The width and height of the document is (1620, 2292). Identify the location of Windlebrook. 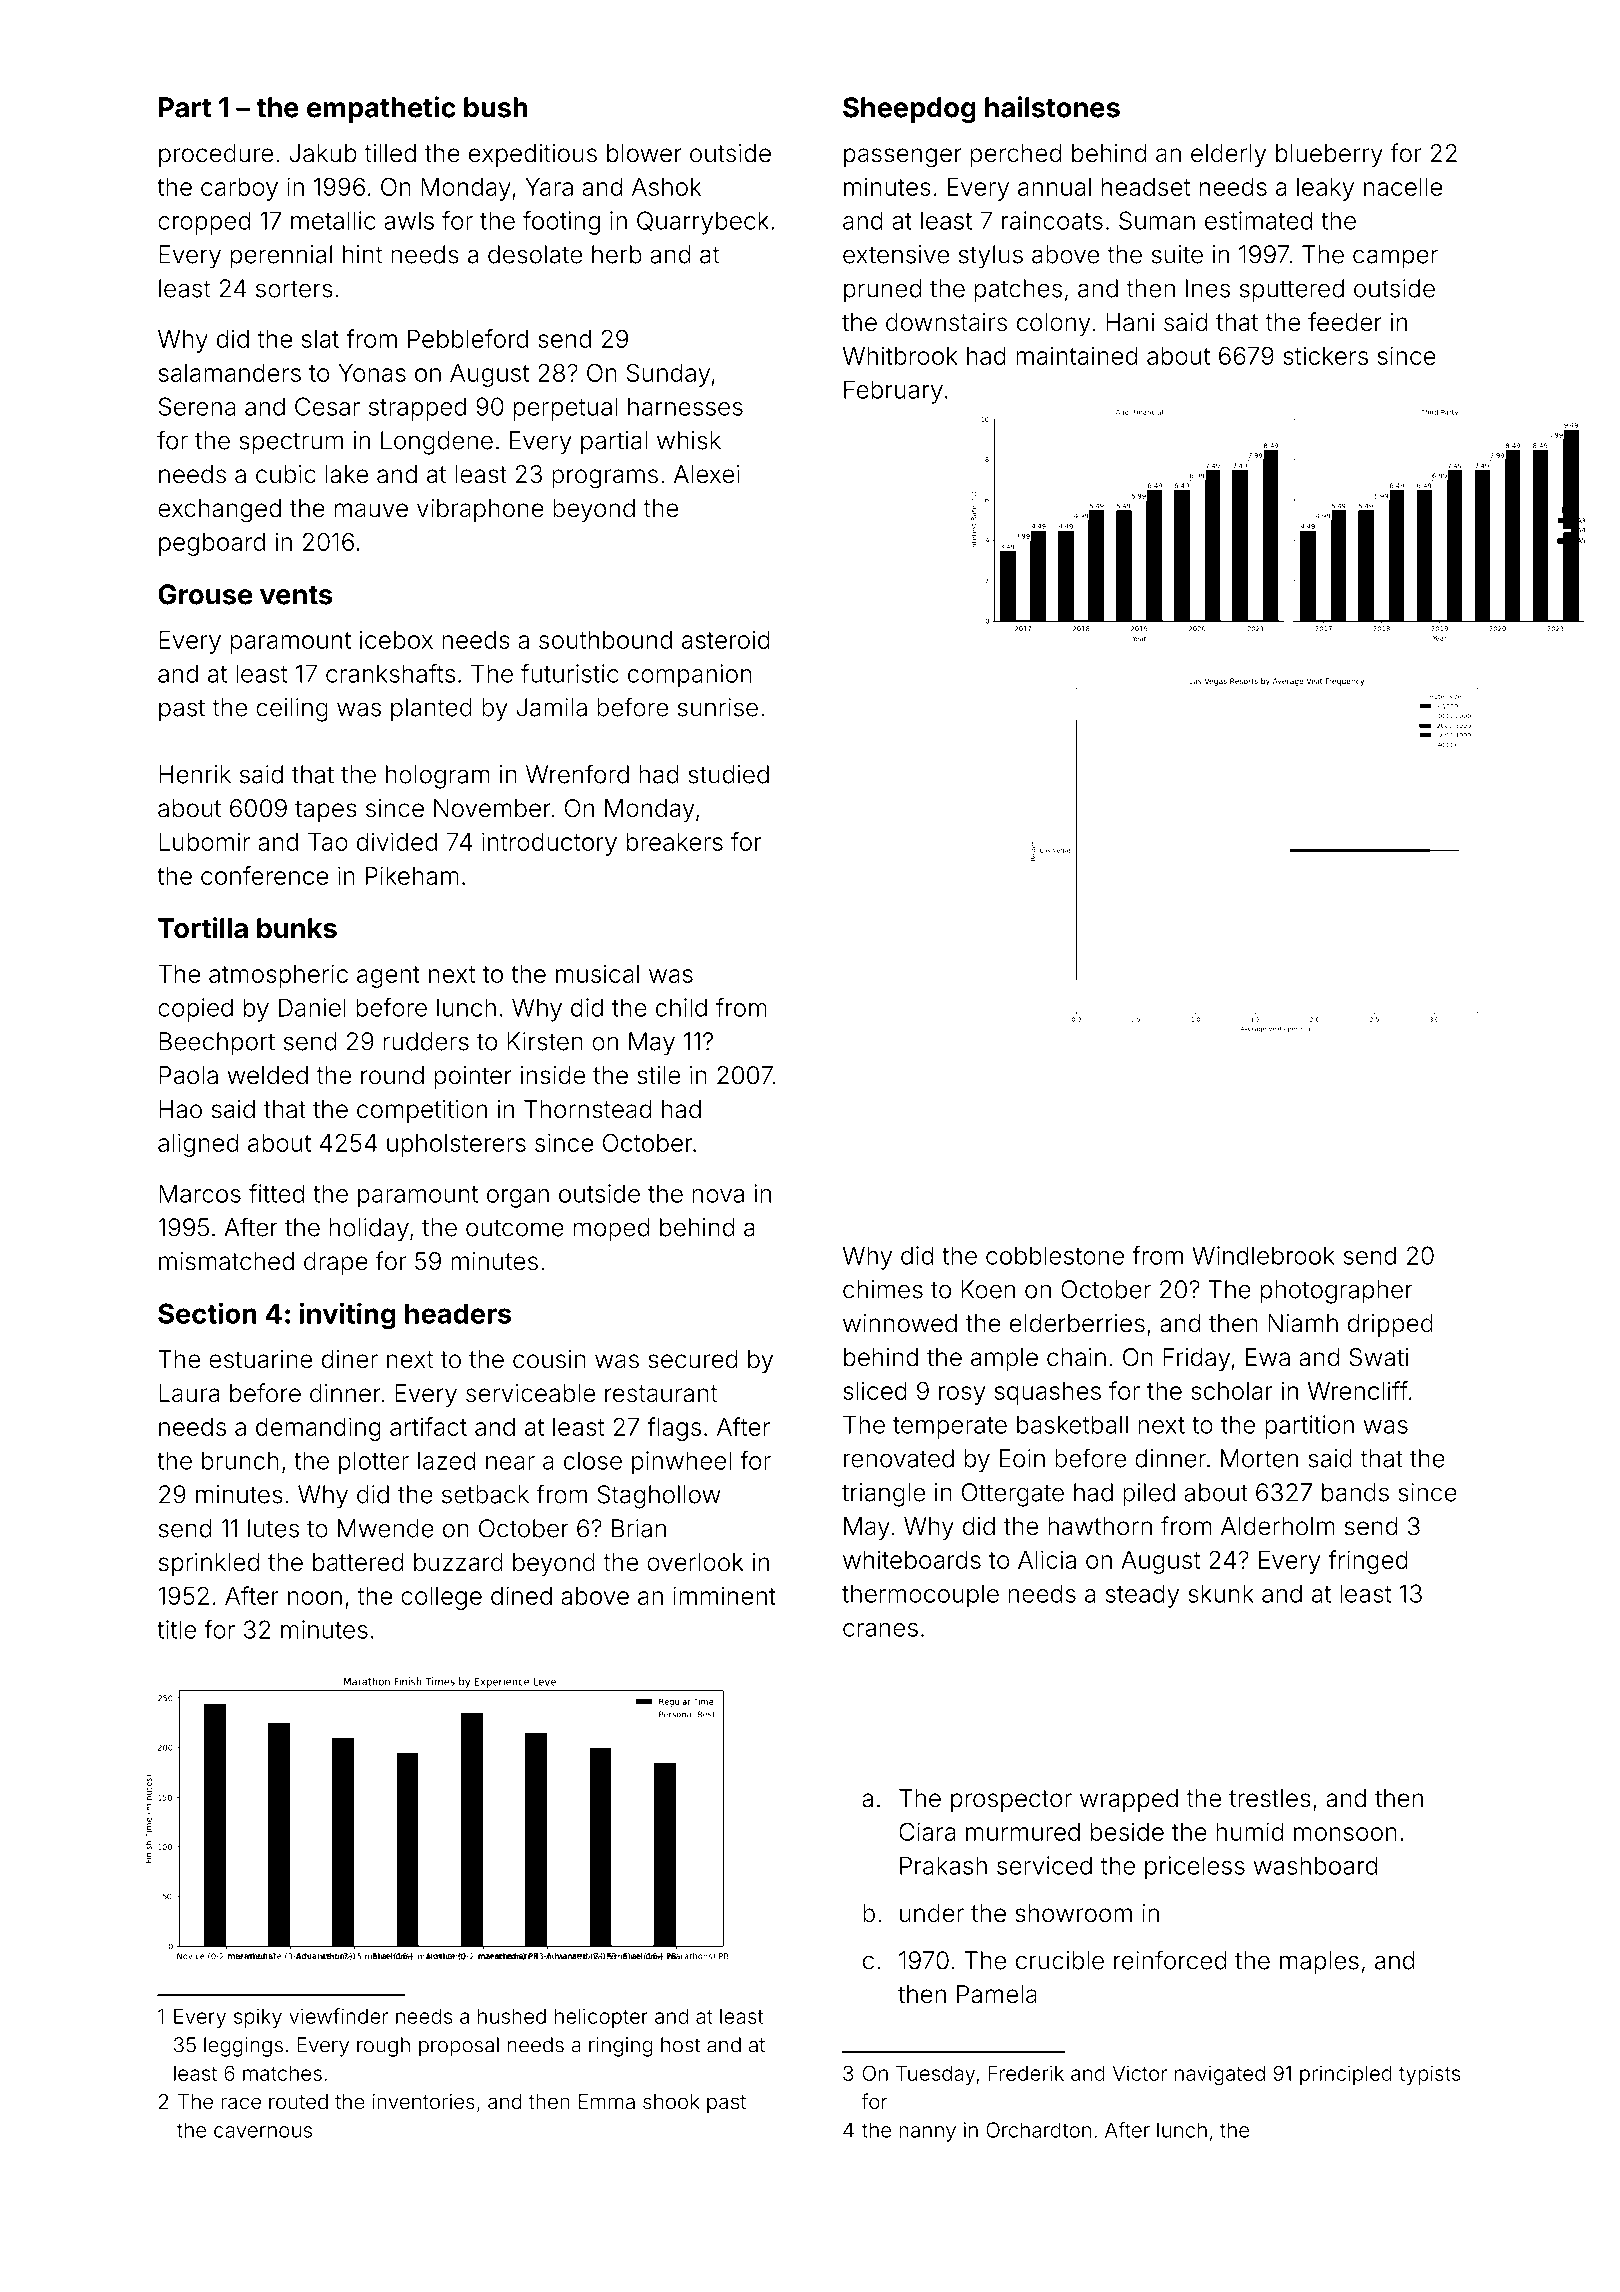
(1263, 1255).
